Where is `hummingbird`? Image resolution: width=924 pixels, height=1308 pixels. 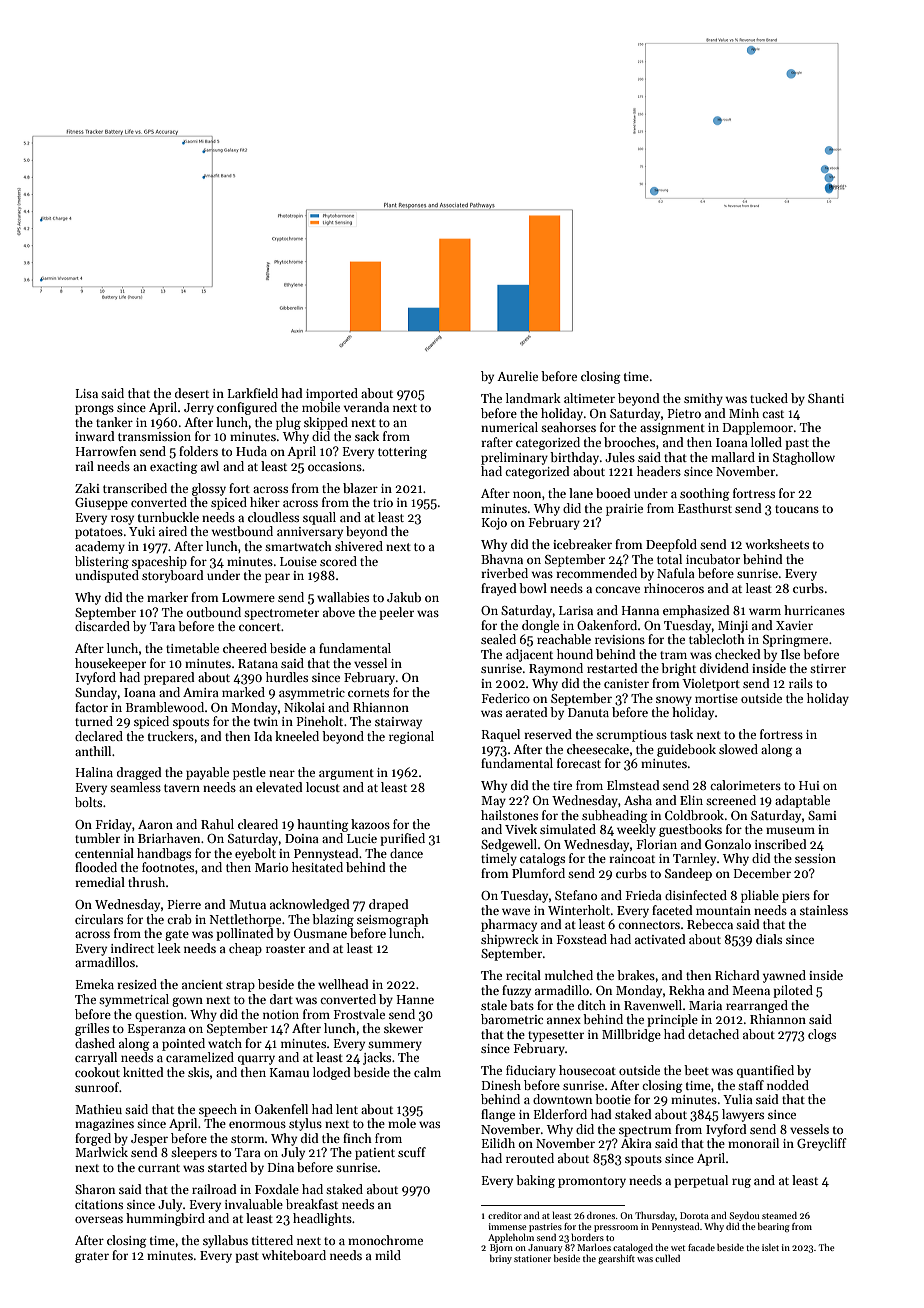 hummingbird is located at coordinates (165, 1219).
